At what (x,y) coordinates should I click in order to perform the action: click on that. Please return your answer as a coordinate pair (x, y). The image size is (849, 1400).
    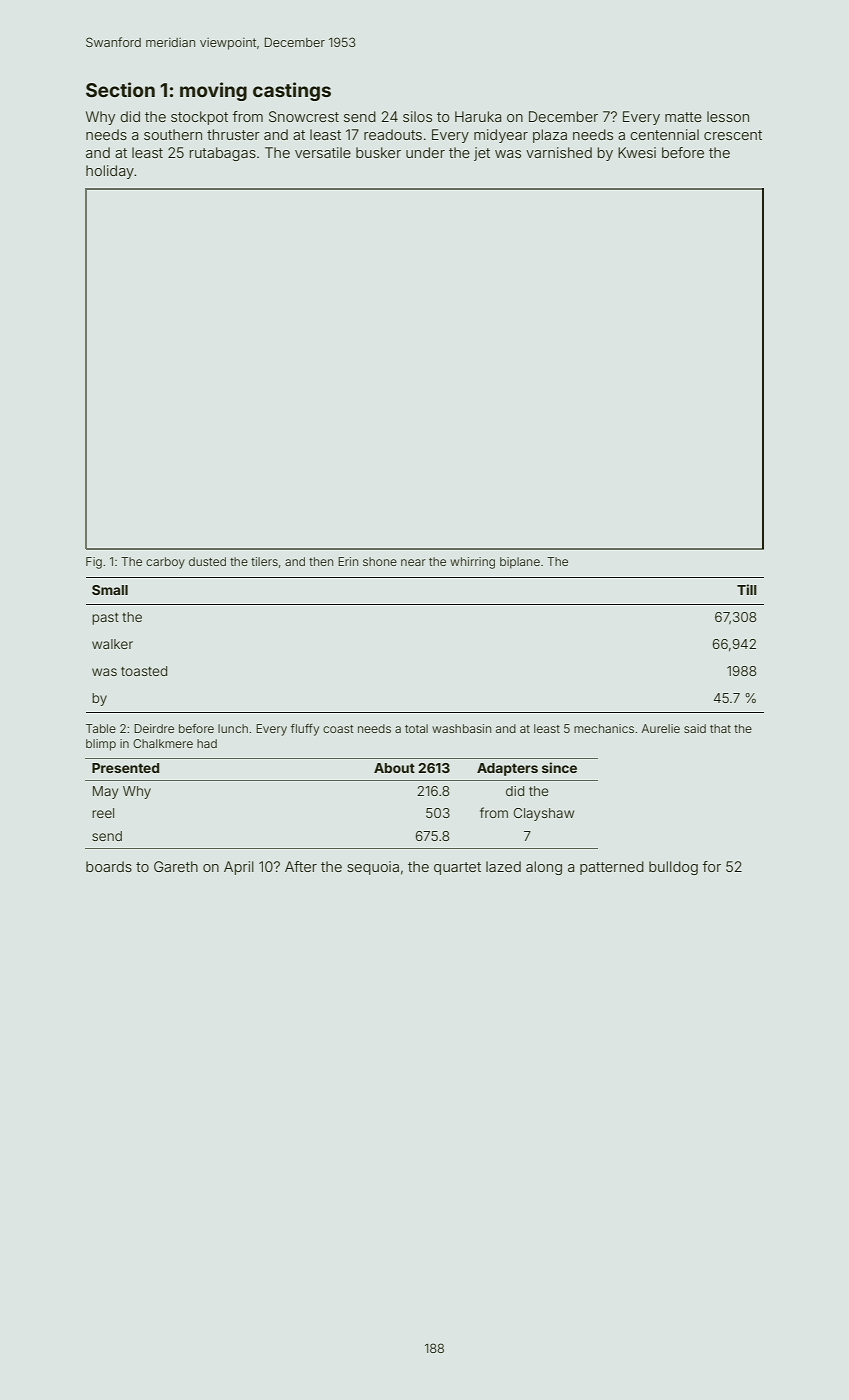
    Looking at the image, I should click on (720, 728).
